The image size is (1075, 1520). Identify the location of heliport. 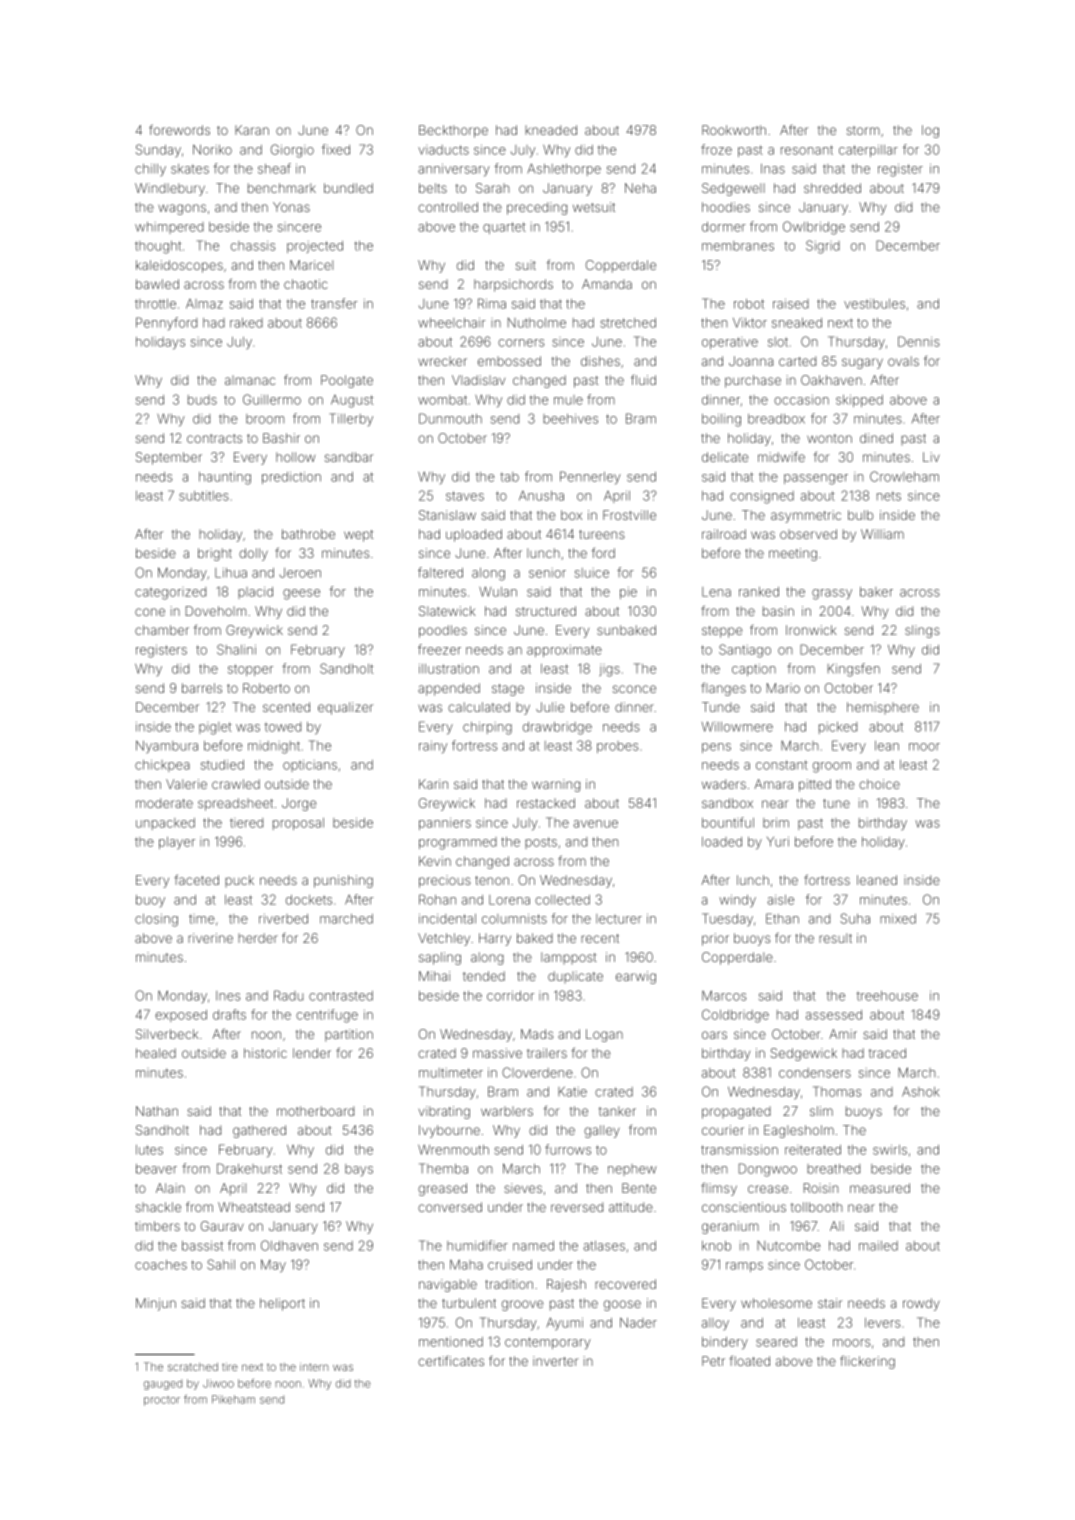
(282, 1304).
